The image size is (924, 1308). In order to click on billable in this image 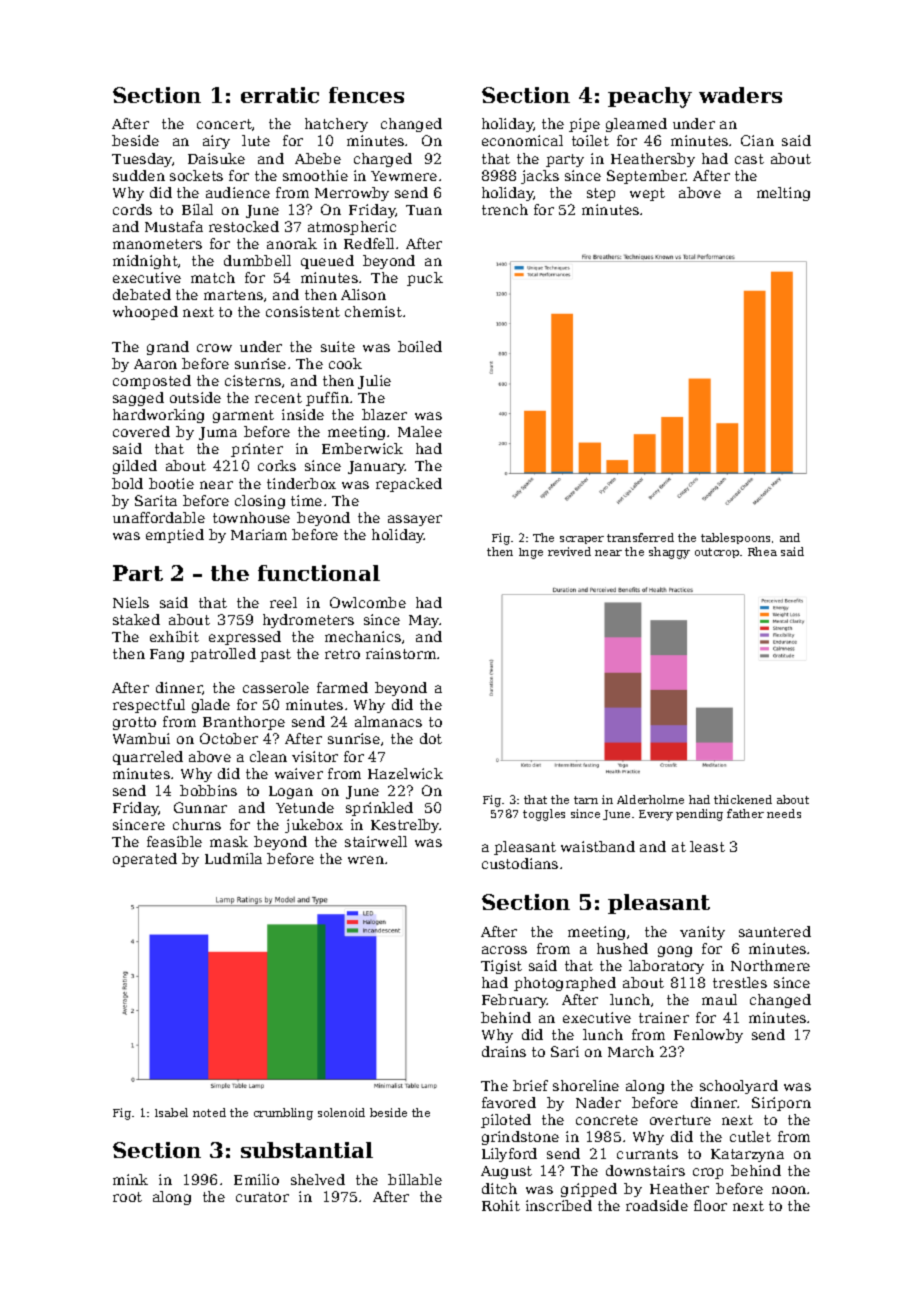, I will do `click(415, 1179)`.
